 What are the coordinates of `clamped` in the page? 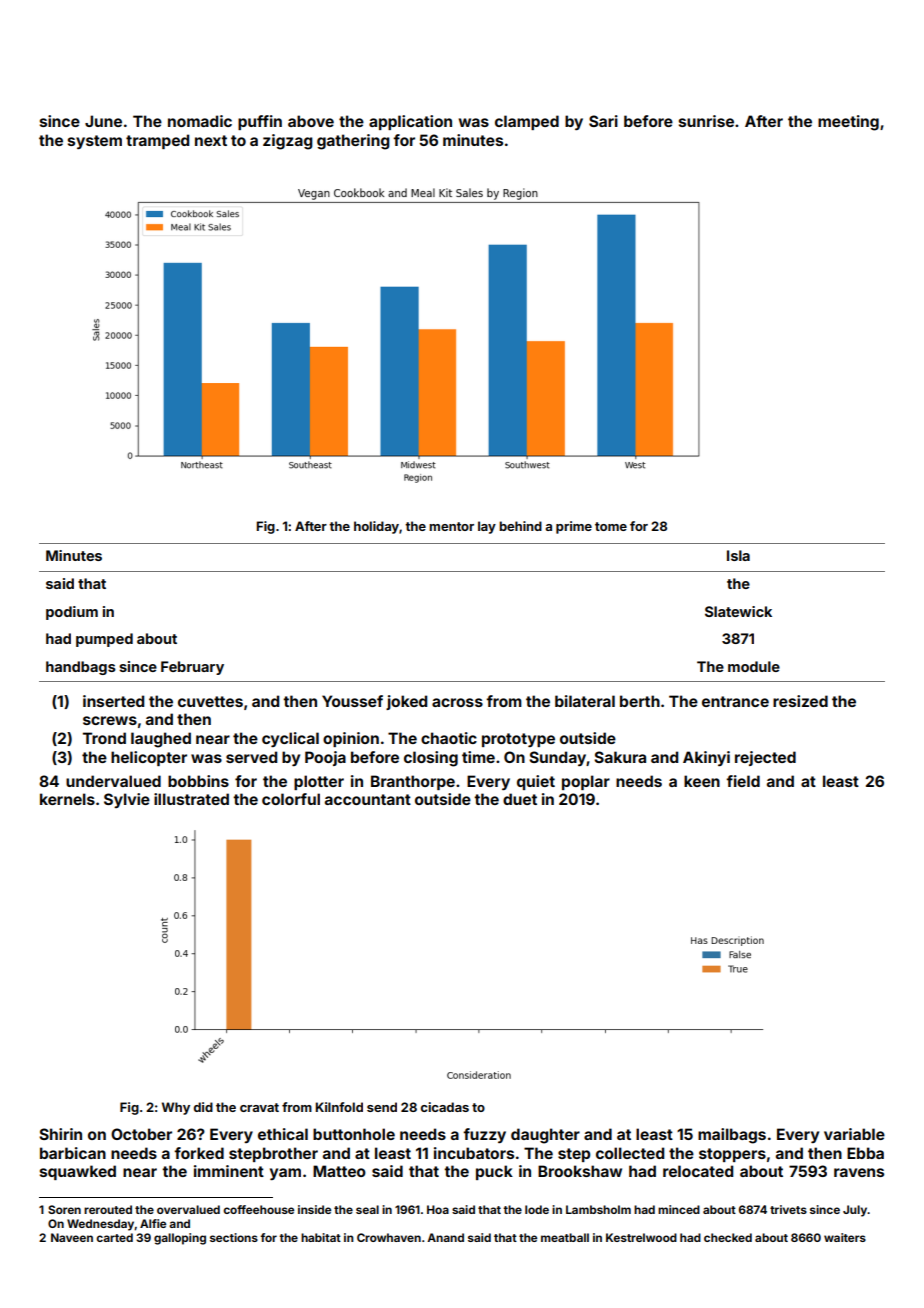 It's located at (527, 122).
